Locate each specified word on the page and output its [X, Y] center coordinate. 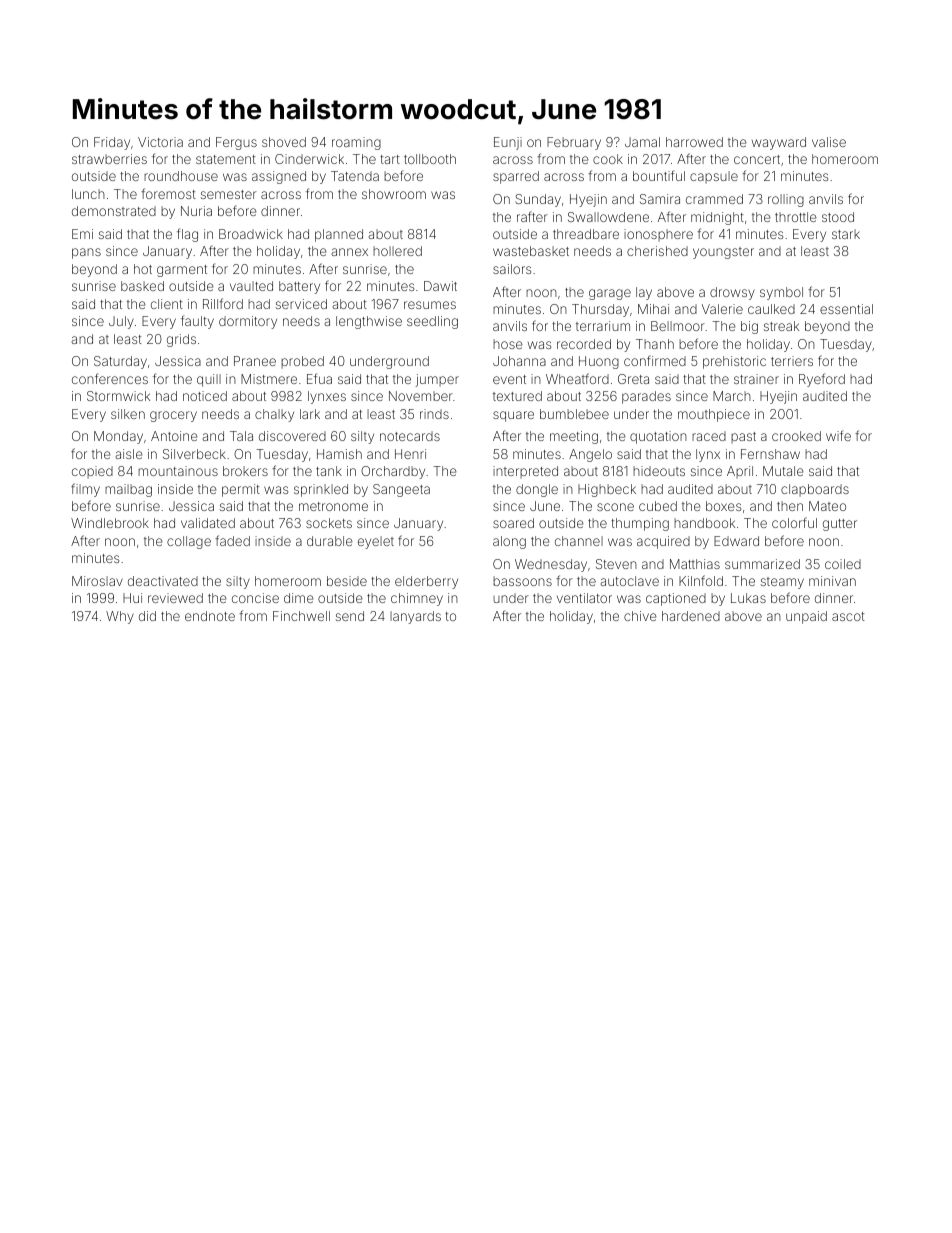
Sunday [538, 200]
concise [255, 598]
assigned [279, 177]
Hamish [339, 454]
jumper [437, 380]
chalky [274, 415]
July [121, 322]
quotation [658, 437]
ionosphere [658, 235]
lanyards [415, 617]
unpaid [806, 617]
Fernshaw [770, 454]
